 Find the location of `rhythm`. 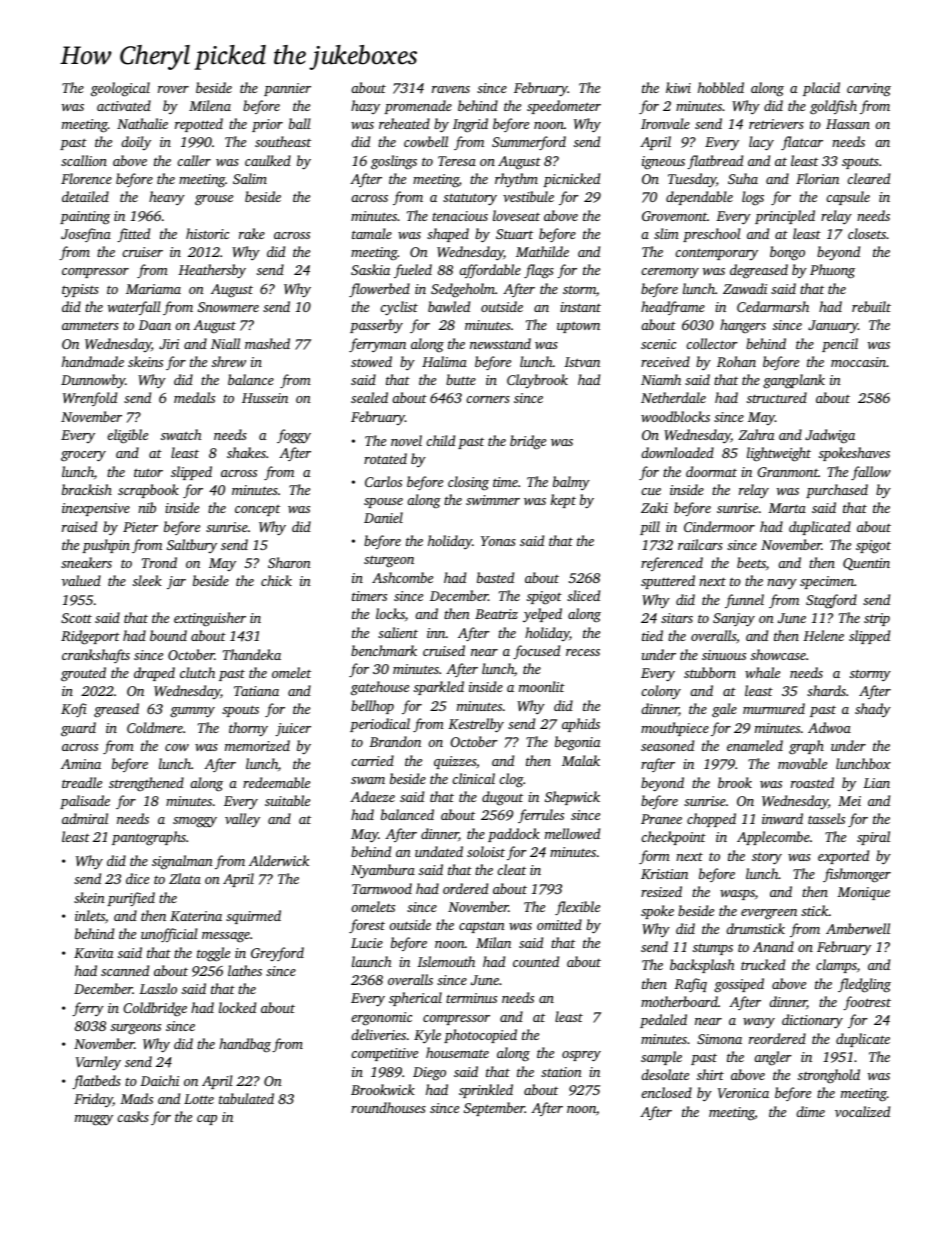

rhythm is located at coordinates (516, 180).
